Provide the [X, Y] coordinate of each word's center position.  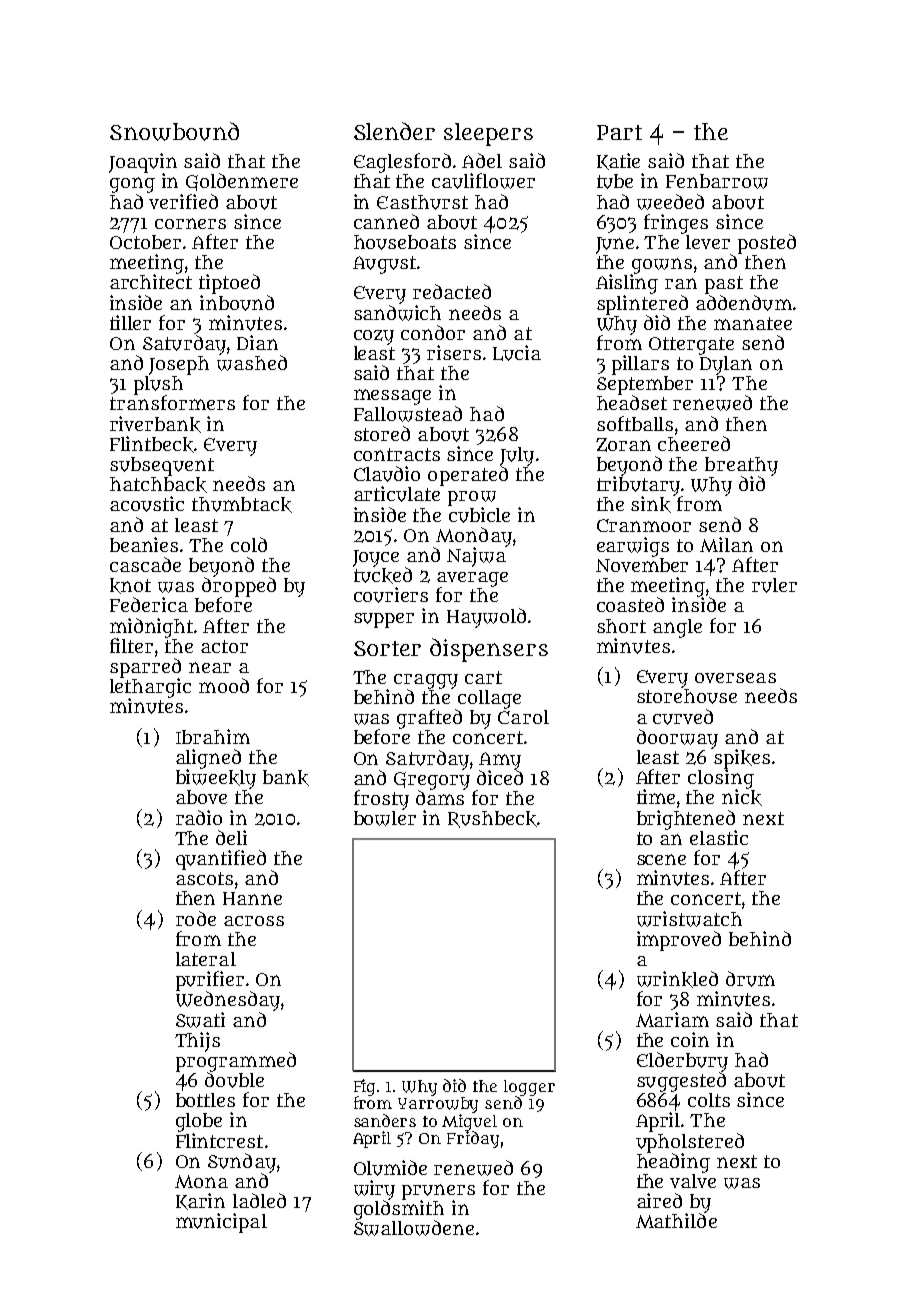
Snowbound [174, 131]
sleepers [488, 134]
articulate [397, 494]
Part [619, 132]
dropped [239, 587]
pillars [640, 365]
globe [199, 1122]
